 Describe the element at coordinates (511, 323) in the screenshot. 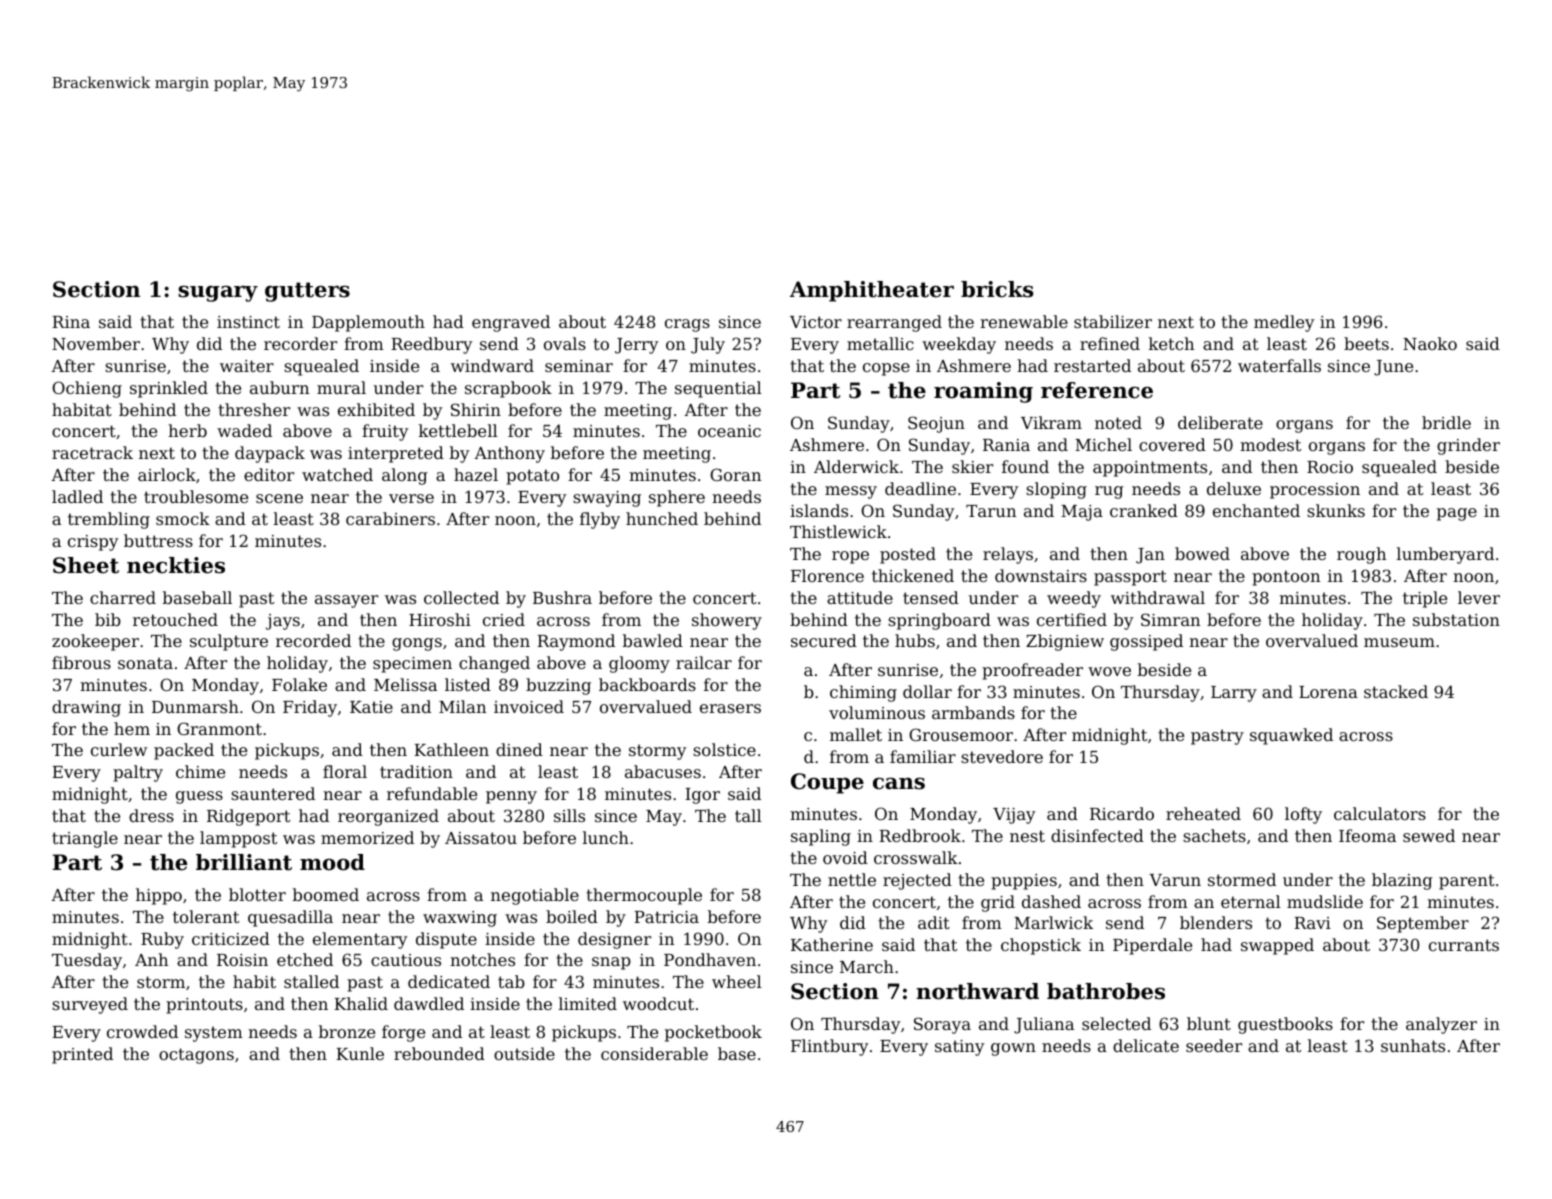

I see `engraved` at that location.
